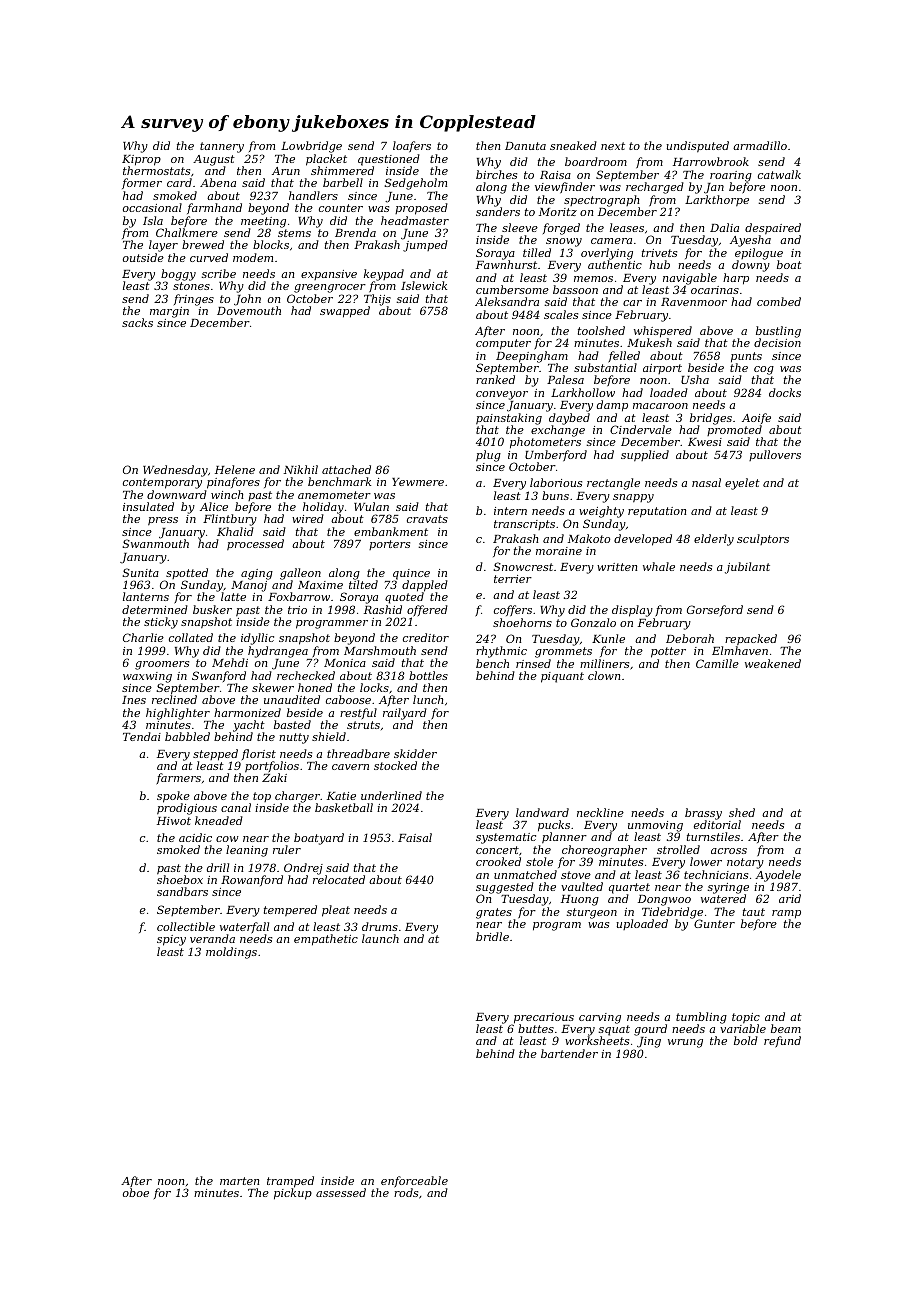 Image resolution: width=924 pixels, height=1308 pixels. What do you see at coordinates (244, 928) in the page?
I see `waterfall` at bounding box center [244, 928].
